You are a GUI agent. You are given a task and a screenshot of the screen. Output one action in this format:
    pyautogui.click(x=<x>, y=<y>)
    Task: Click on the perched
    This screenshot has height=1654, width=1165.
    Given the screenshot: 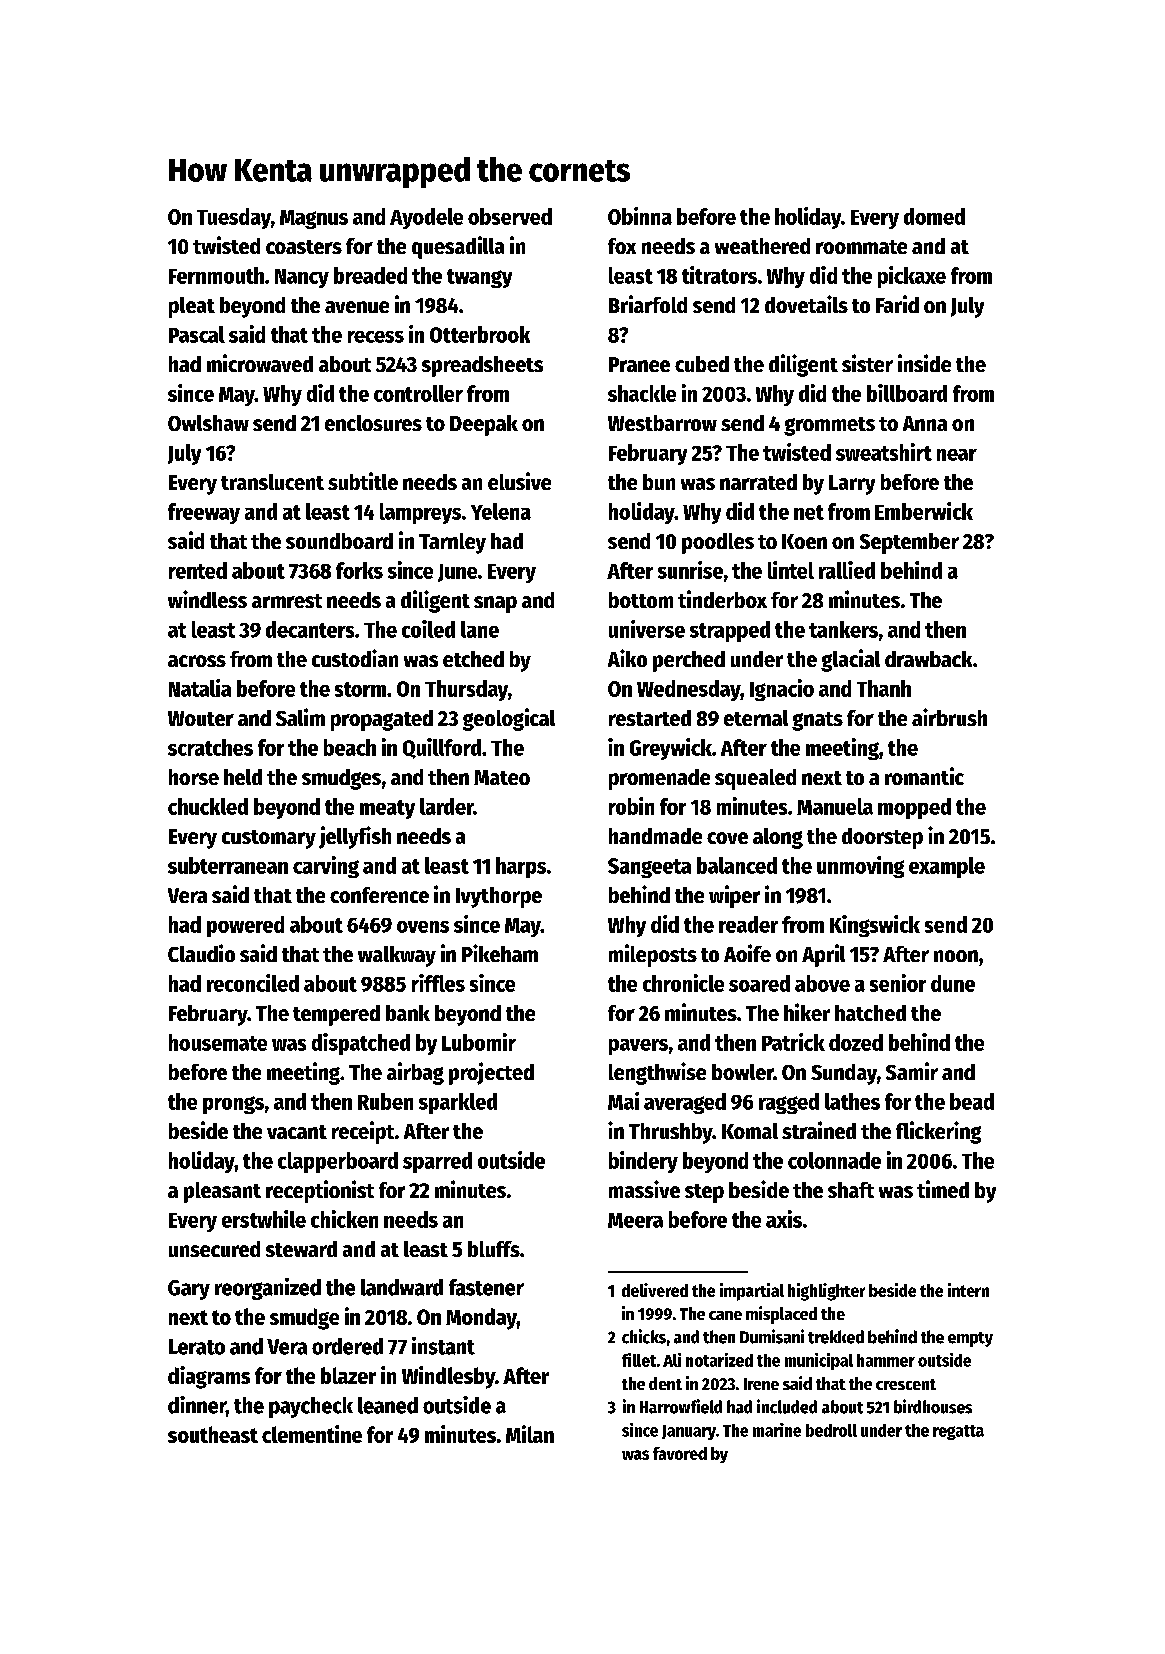 What is the action you would take?
    pyautogui.click(x=689, y=661)
